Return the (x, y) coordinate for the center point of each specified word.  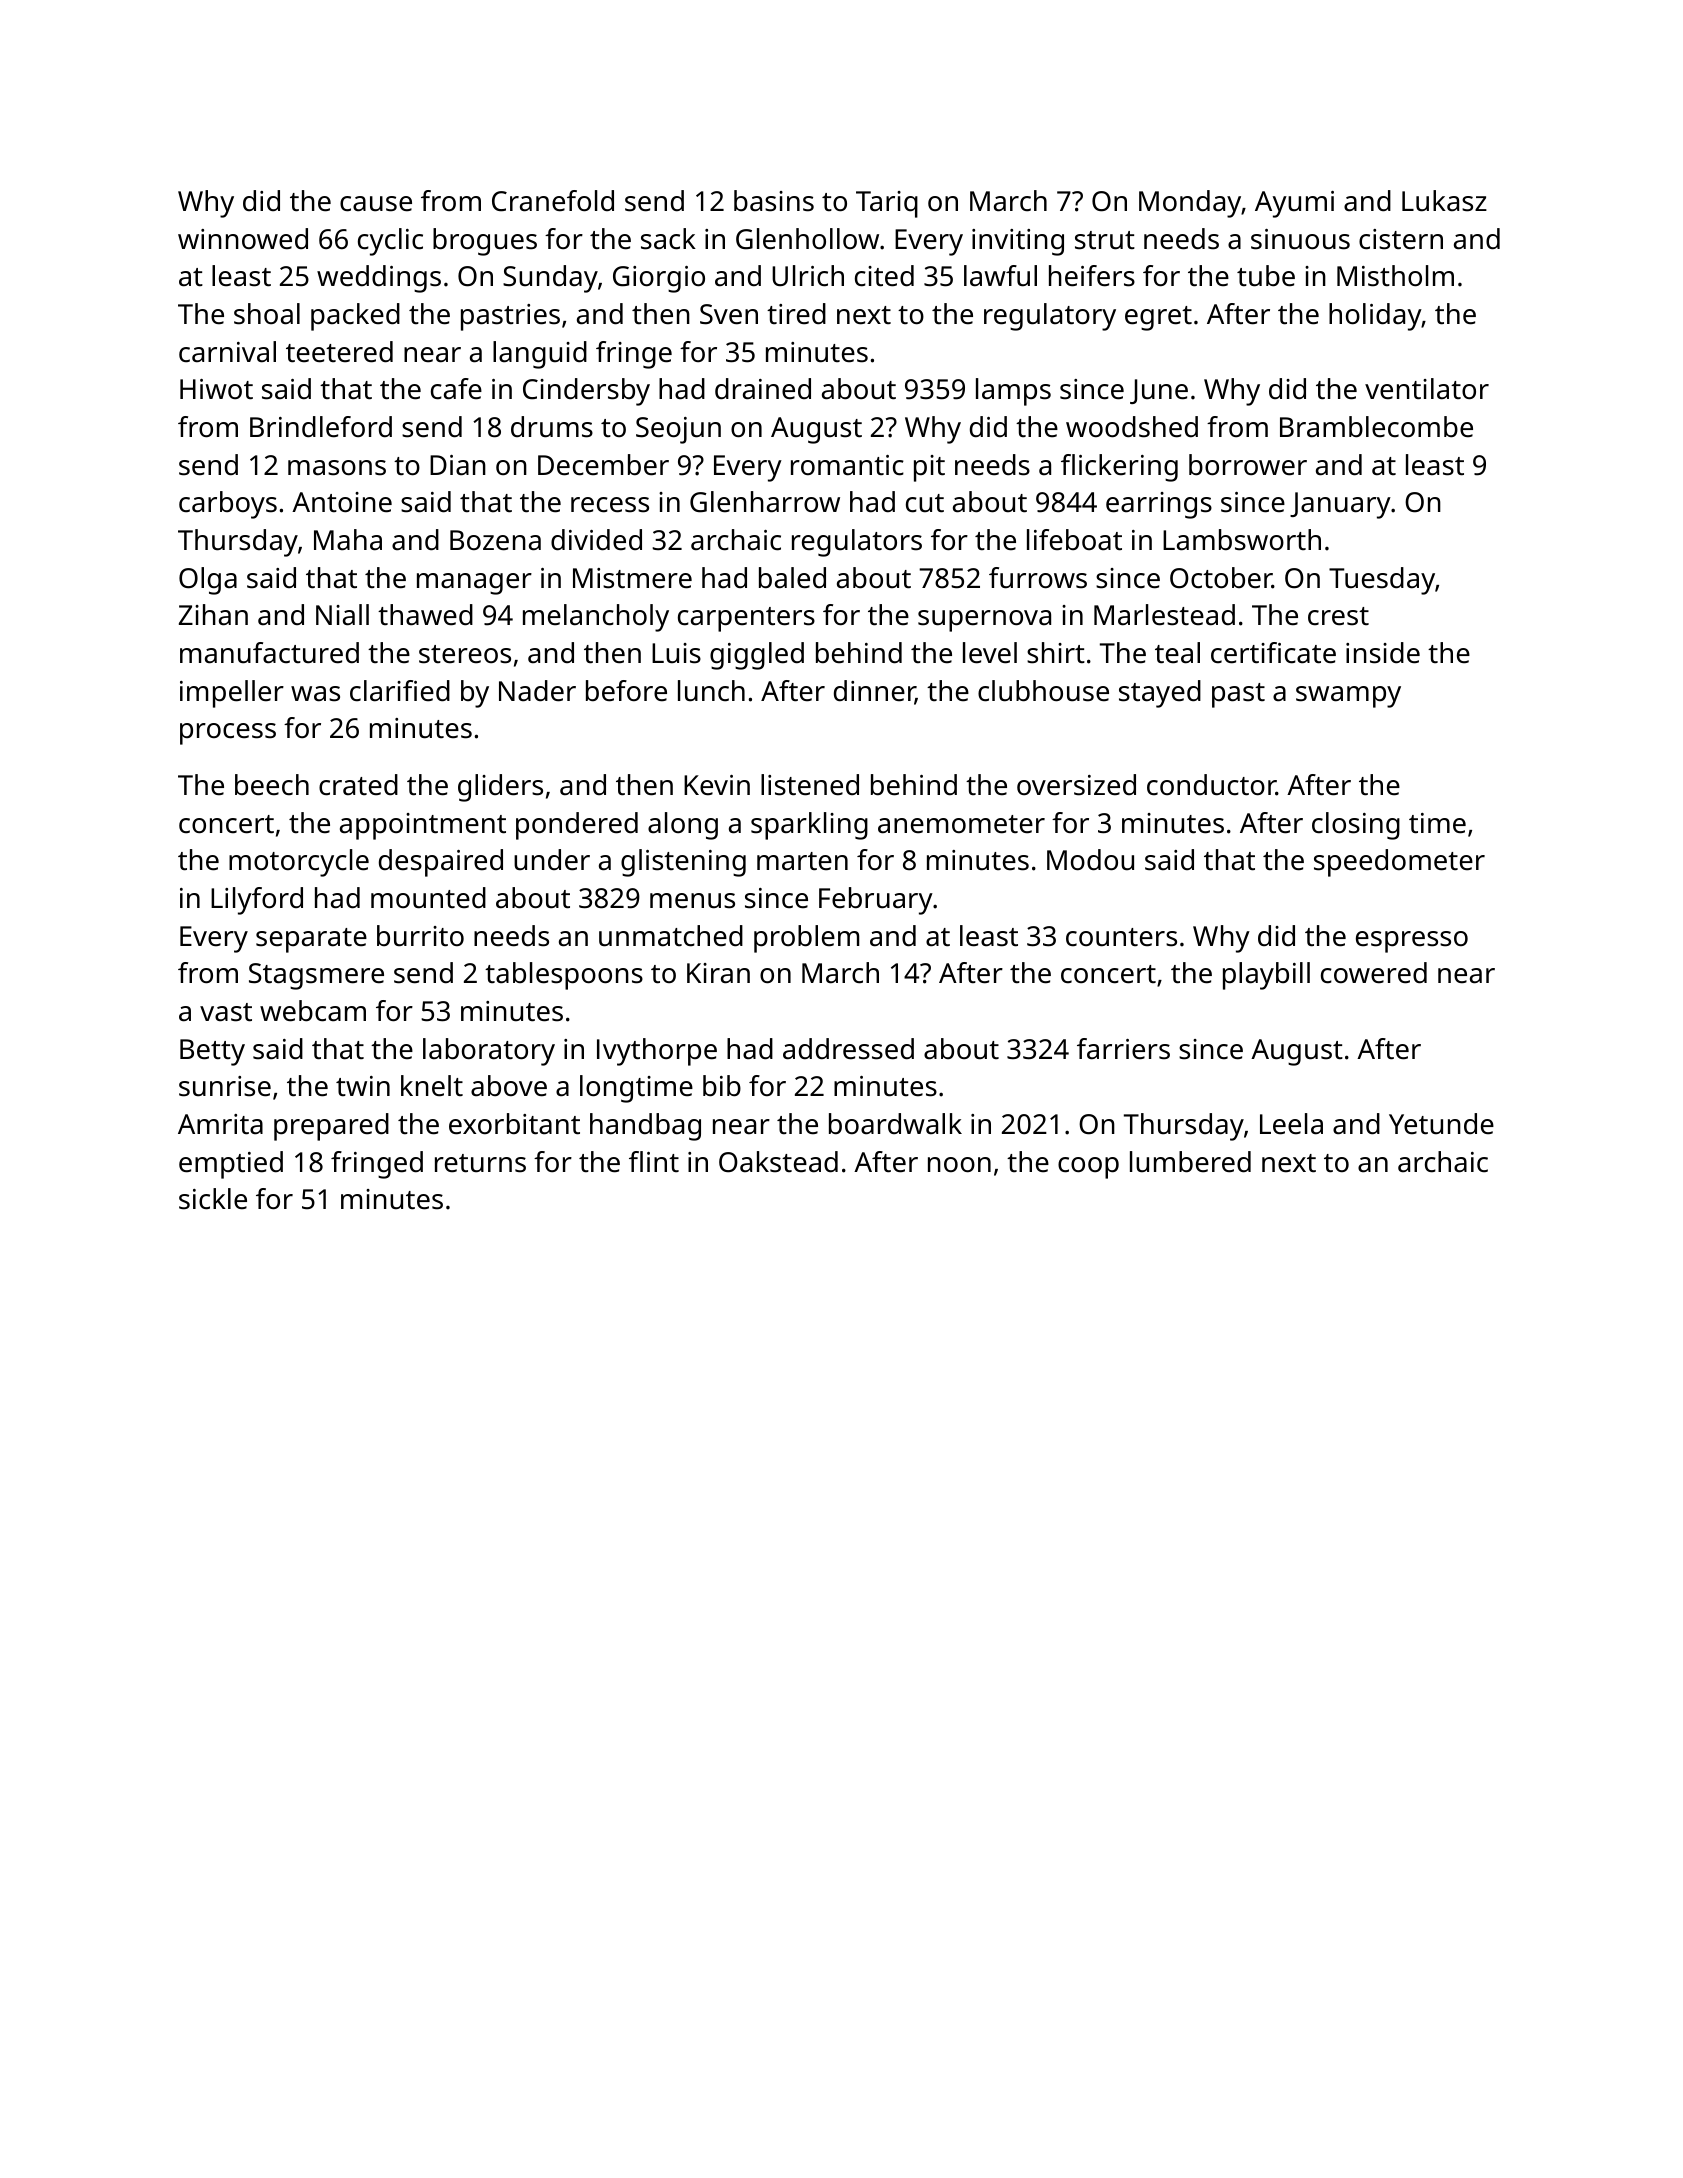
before (626, 691)
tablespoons (564, 976)
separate (311, 940)
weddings (379, 279)
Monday (1190, 204)
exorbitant (514, 1124)
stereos (465, 654)
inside (1383, 653)
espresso (1412, 942)
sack (668, 239)
